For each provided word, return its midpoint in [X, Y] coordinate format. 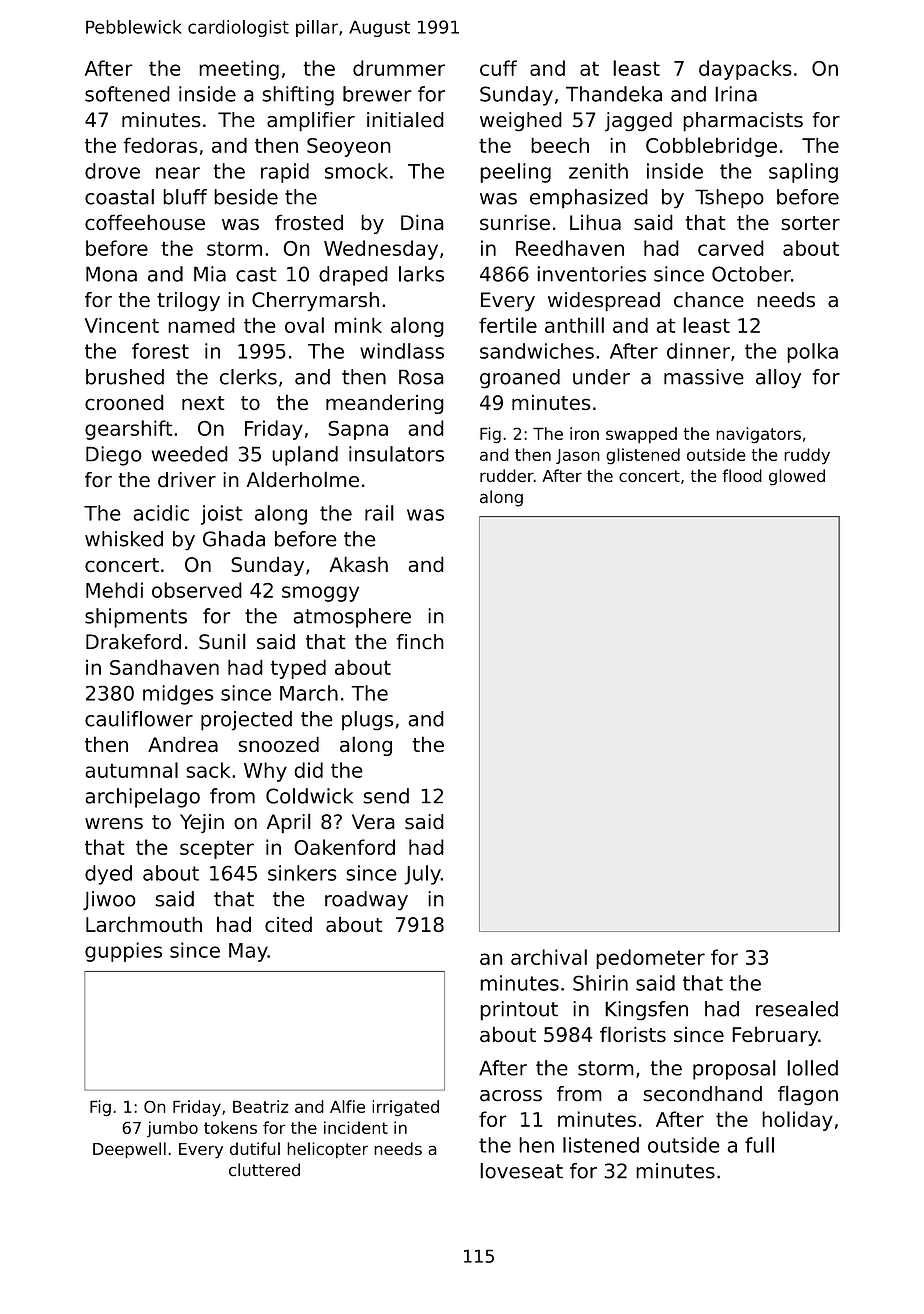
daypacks [745, 70]
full [759, 1145]
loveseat [521, 1171]
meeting [239, 70]
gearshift [129, 430]
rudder [507, 475]
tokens [230, 1127]
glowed [797, 477]
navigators [758, 435]
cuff [498, 68]
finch [420, 641]
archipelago [142, 798]
